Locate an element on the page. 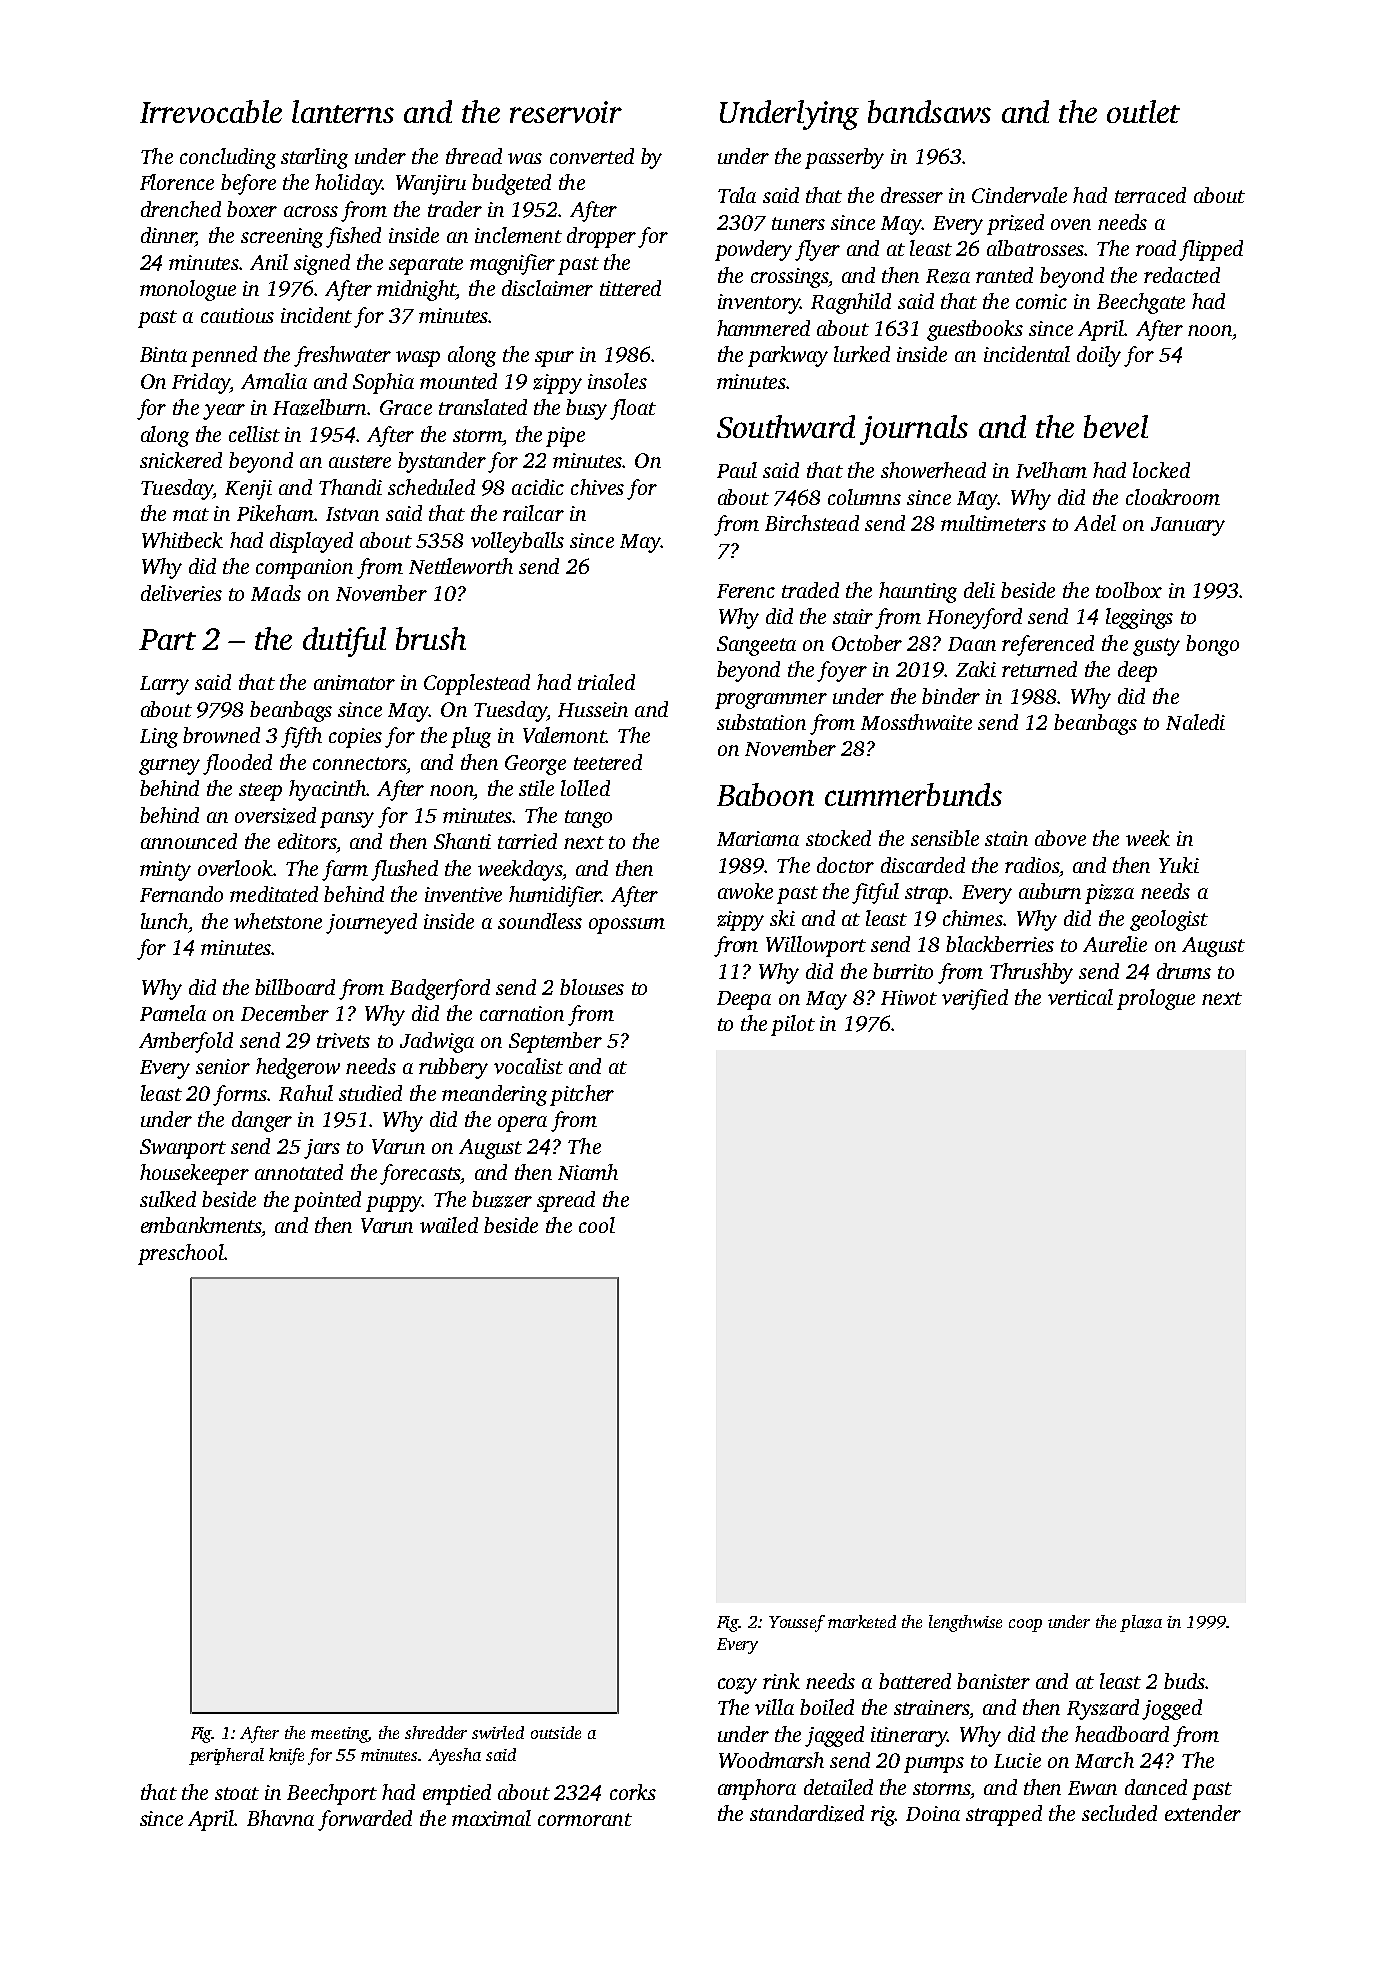  cool is located at coordinates (597, 1225).
